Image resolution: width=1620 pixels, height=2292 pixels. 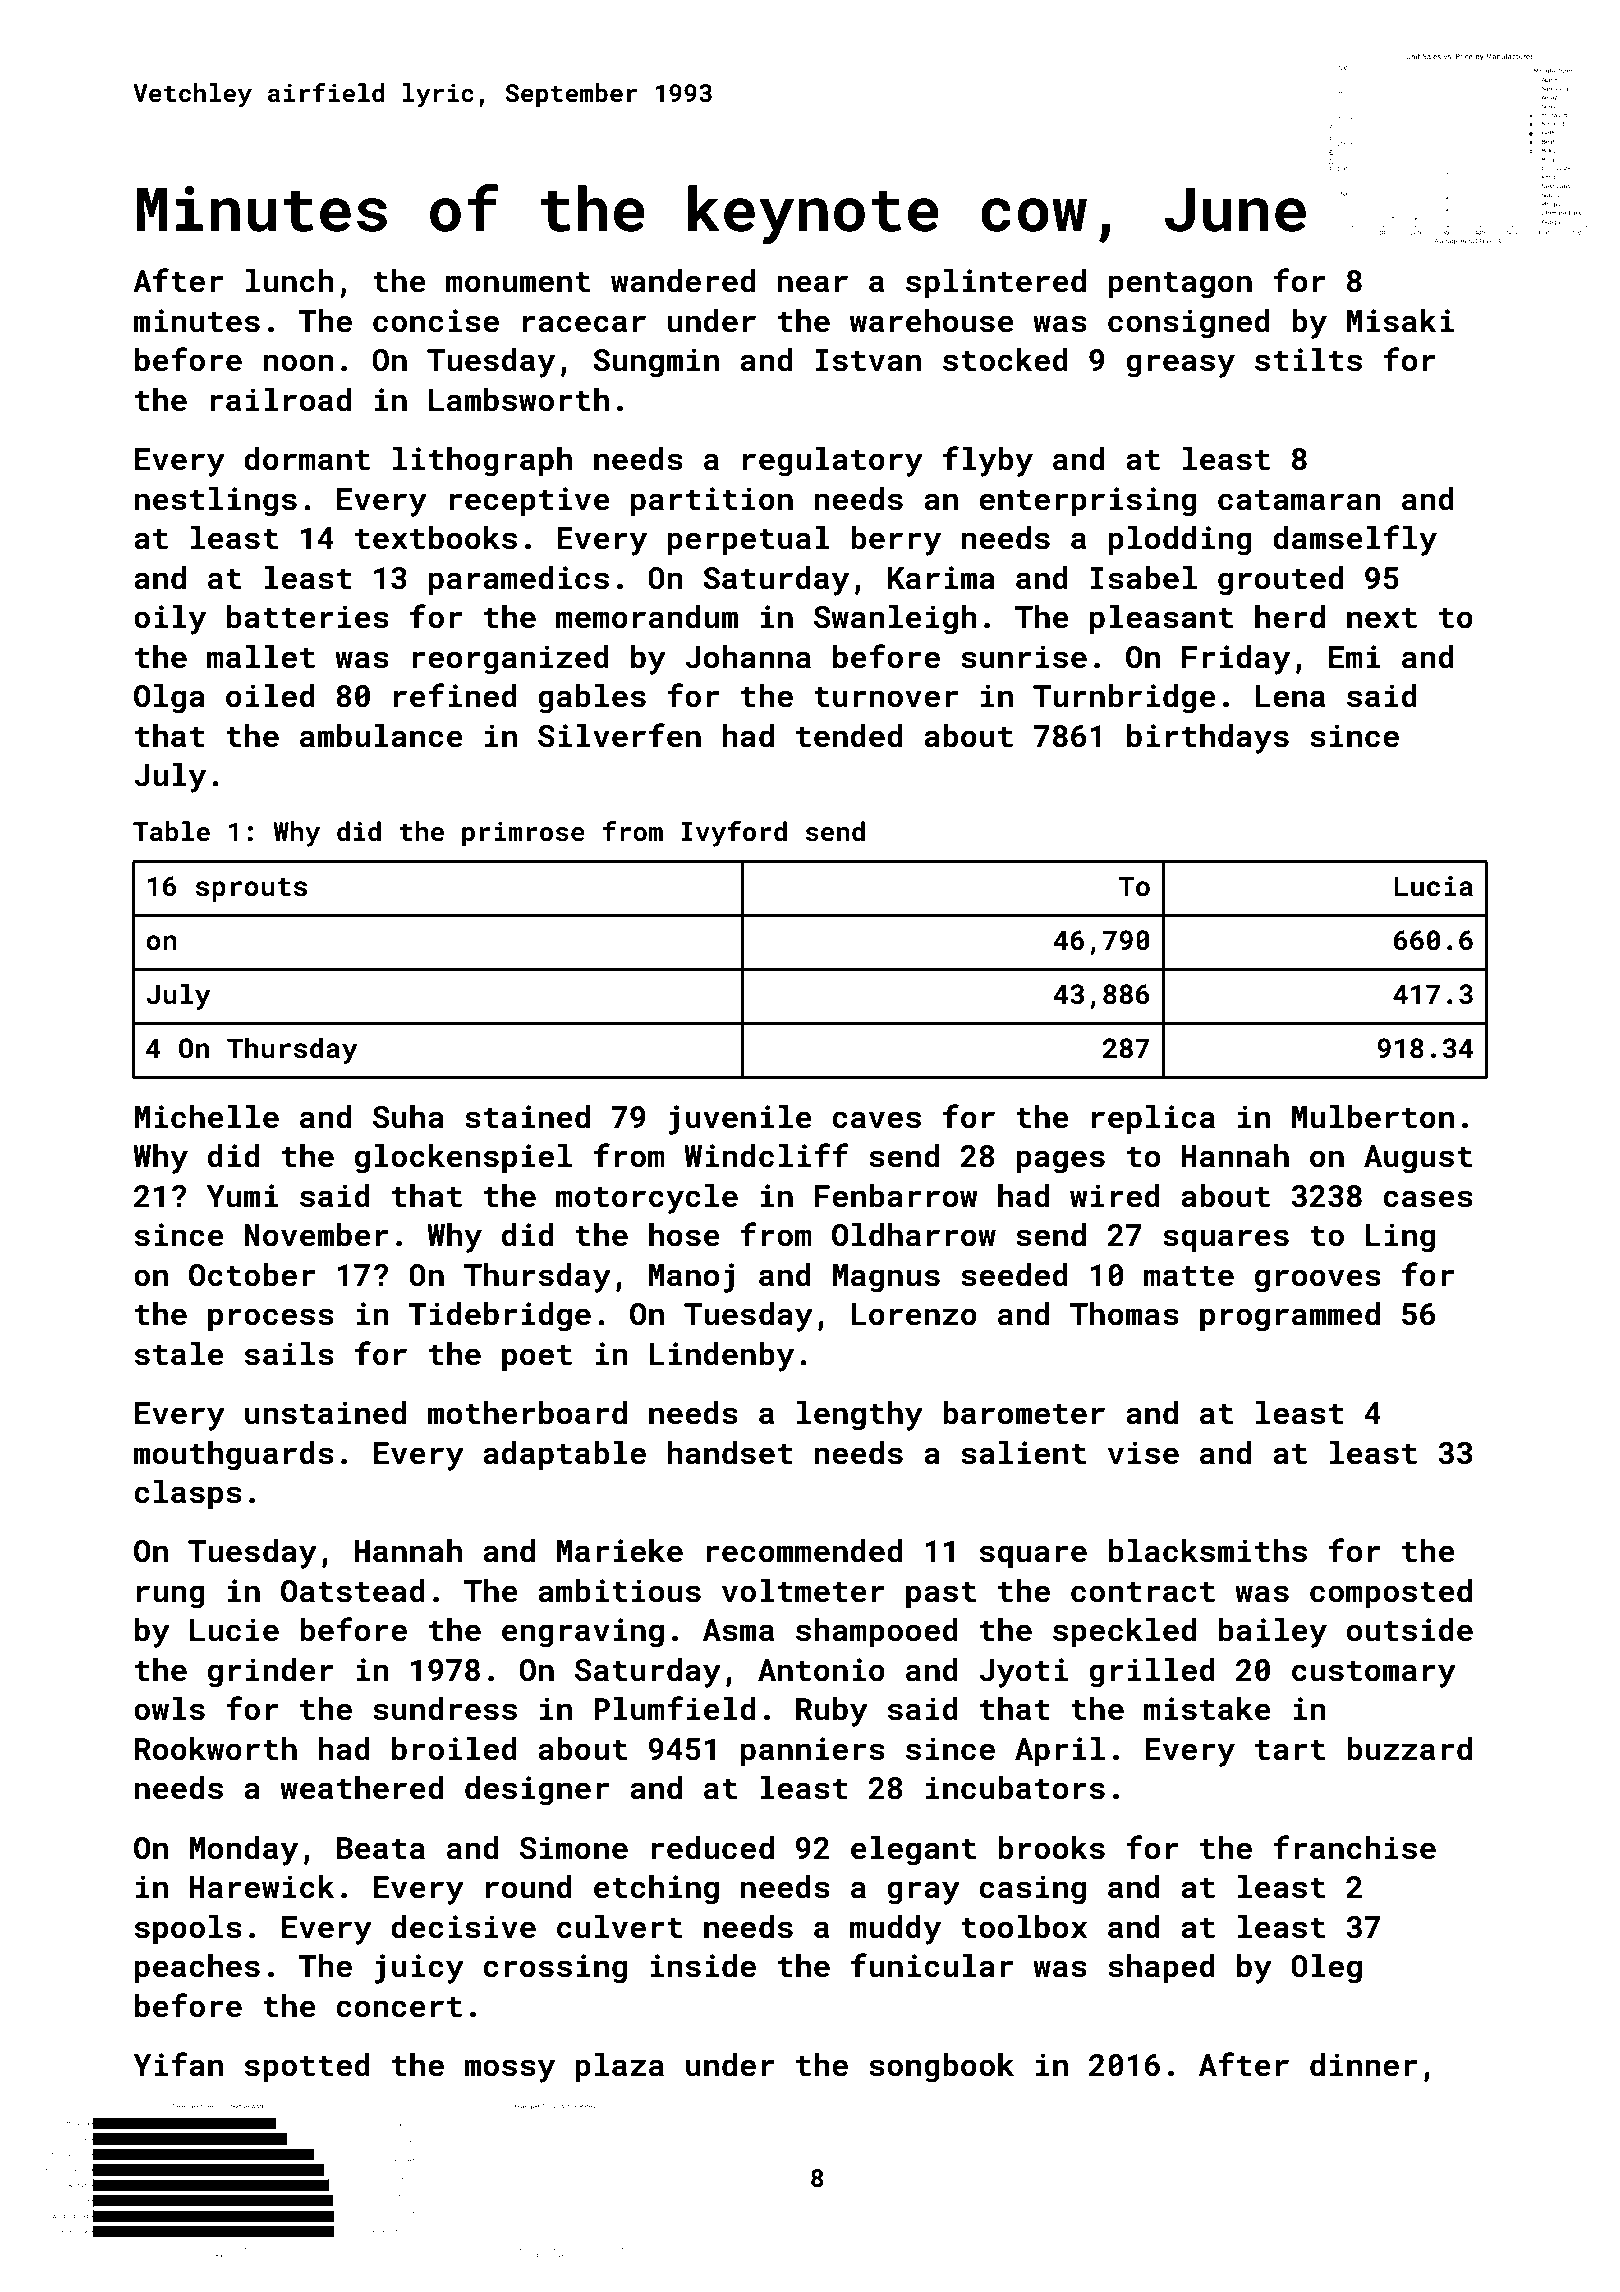 I want to click on lunch, so click(x=290, y=281).
